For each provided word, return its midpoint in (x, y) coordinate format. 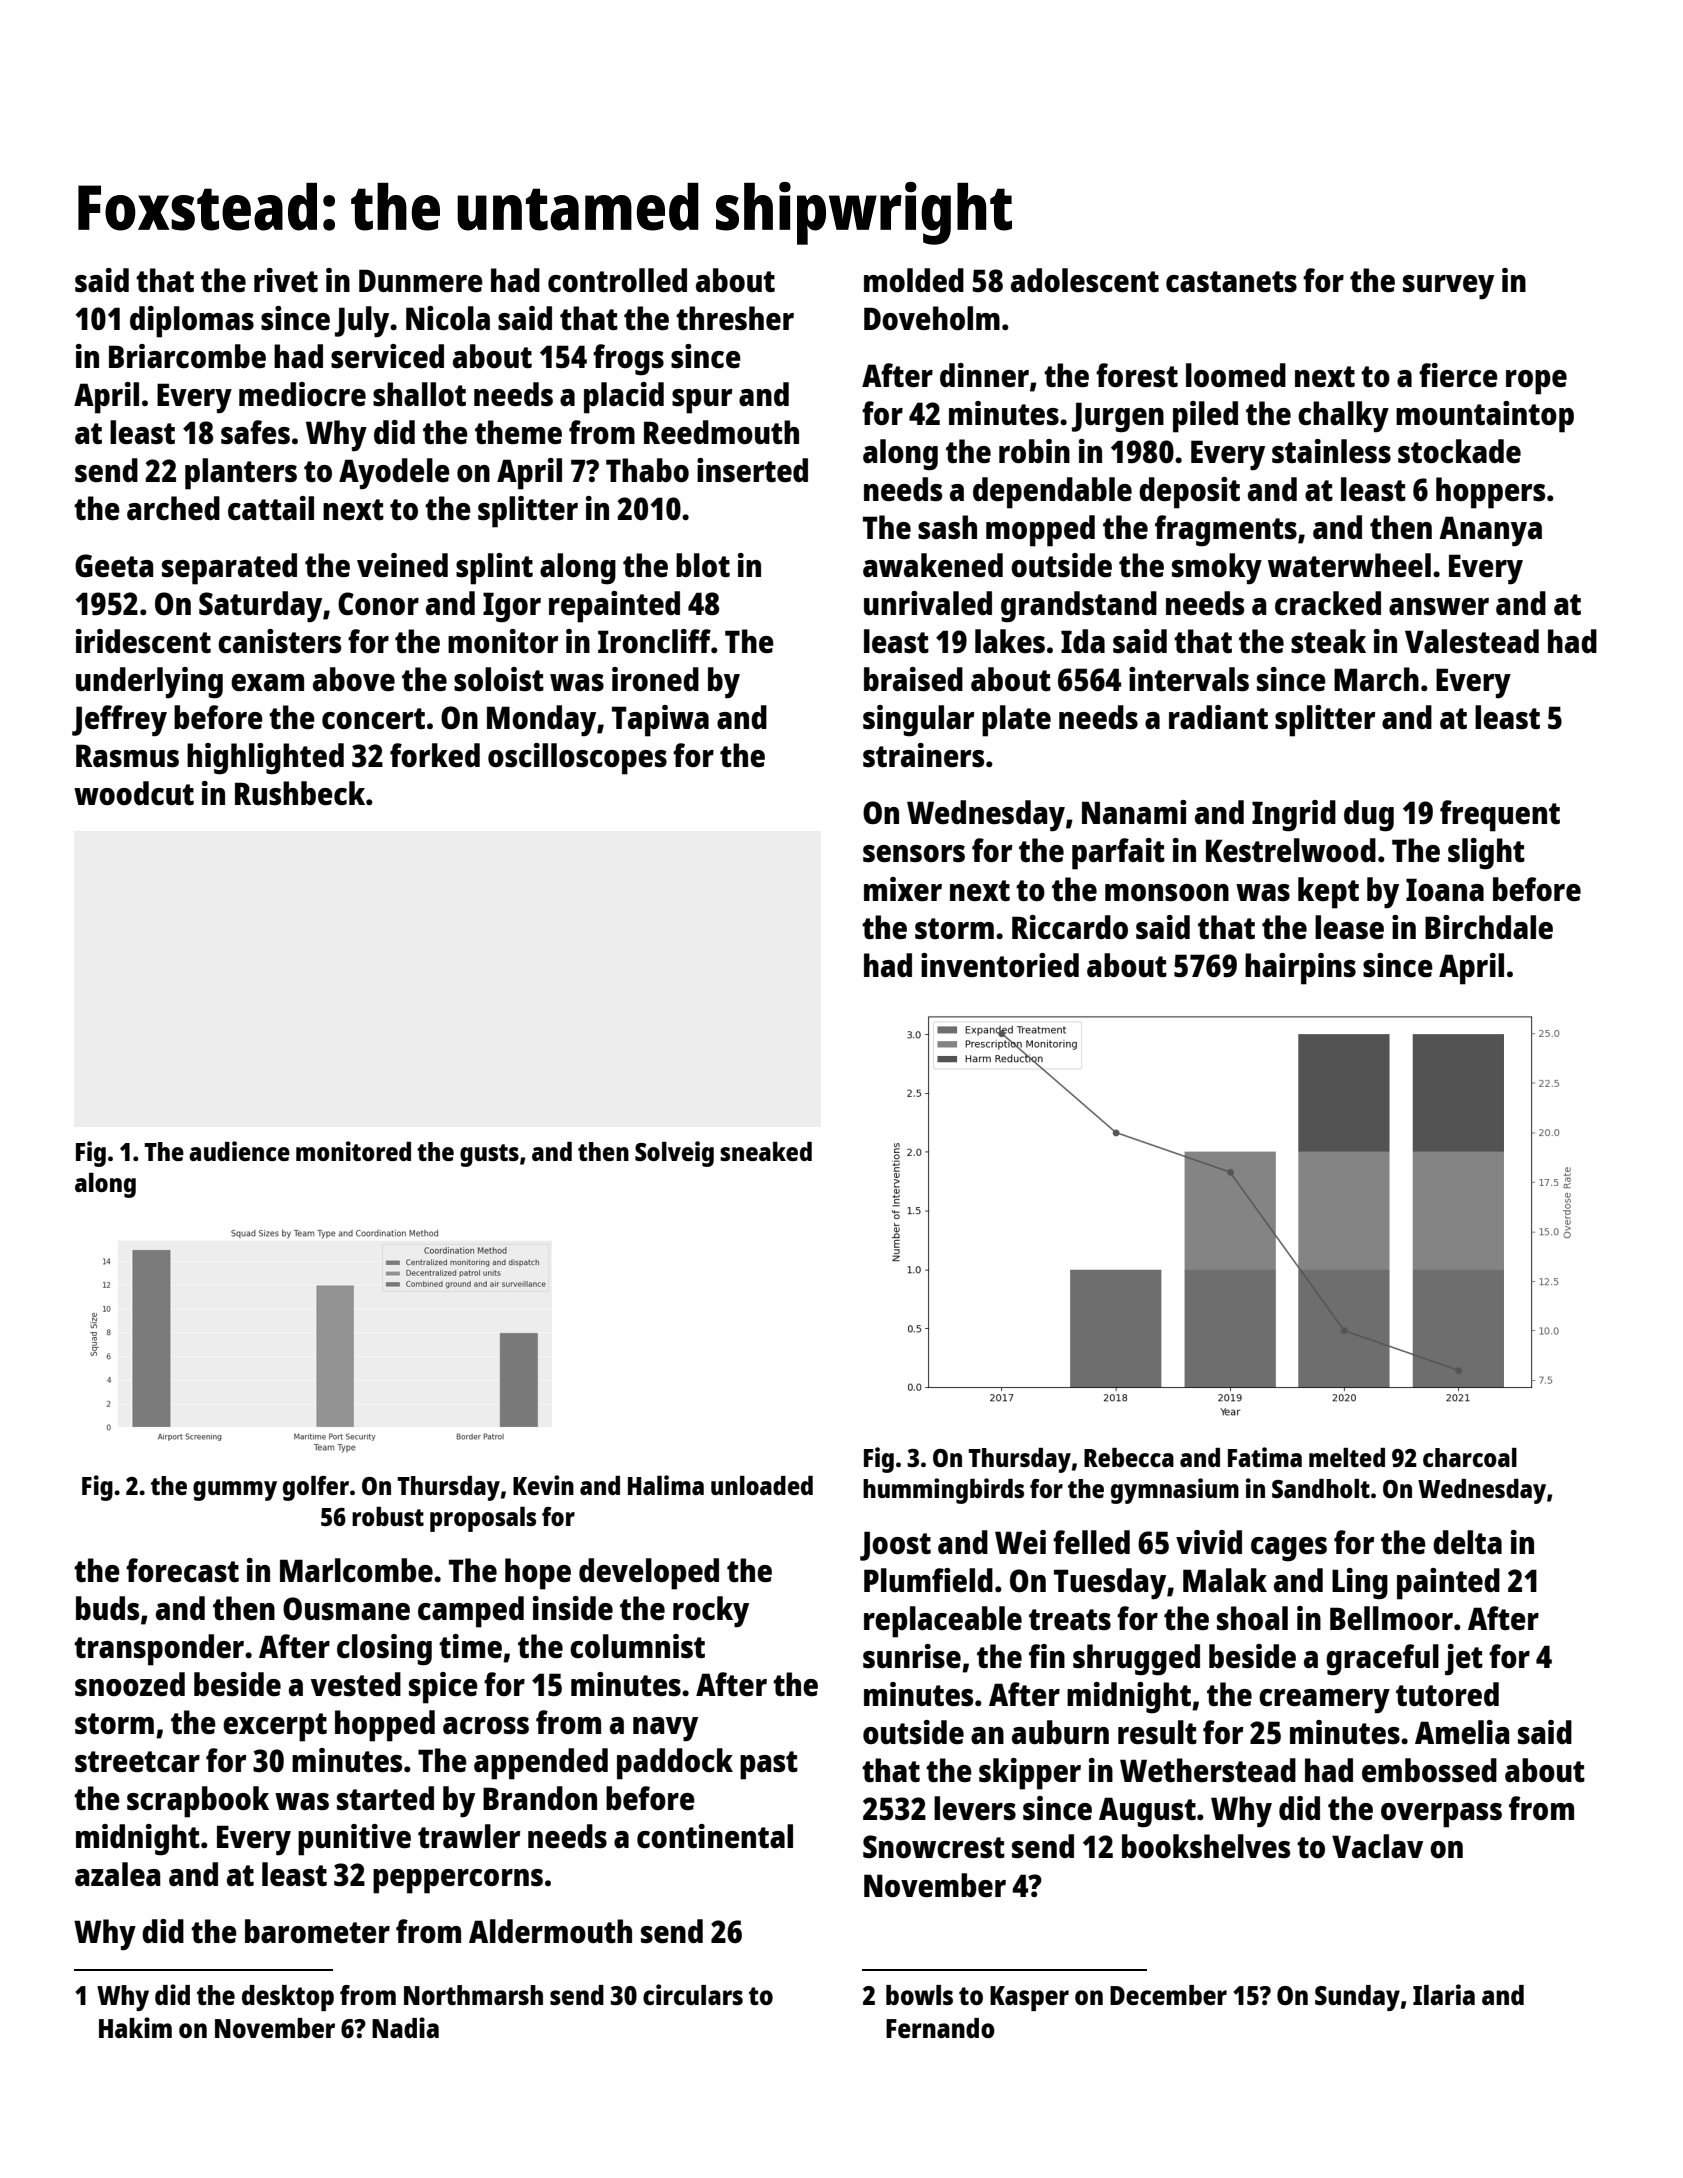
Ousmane (346, 1609)
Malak (1225, 1580)
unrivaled (928, 603)
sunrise (912, 1656)
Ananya (1490, 531)
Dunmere (421, 280)
